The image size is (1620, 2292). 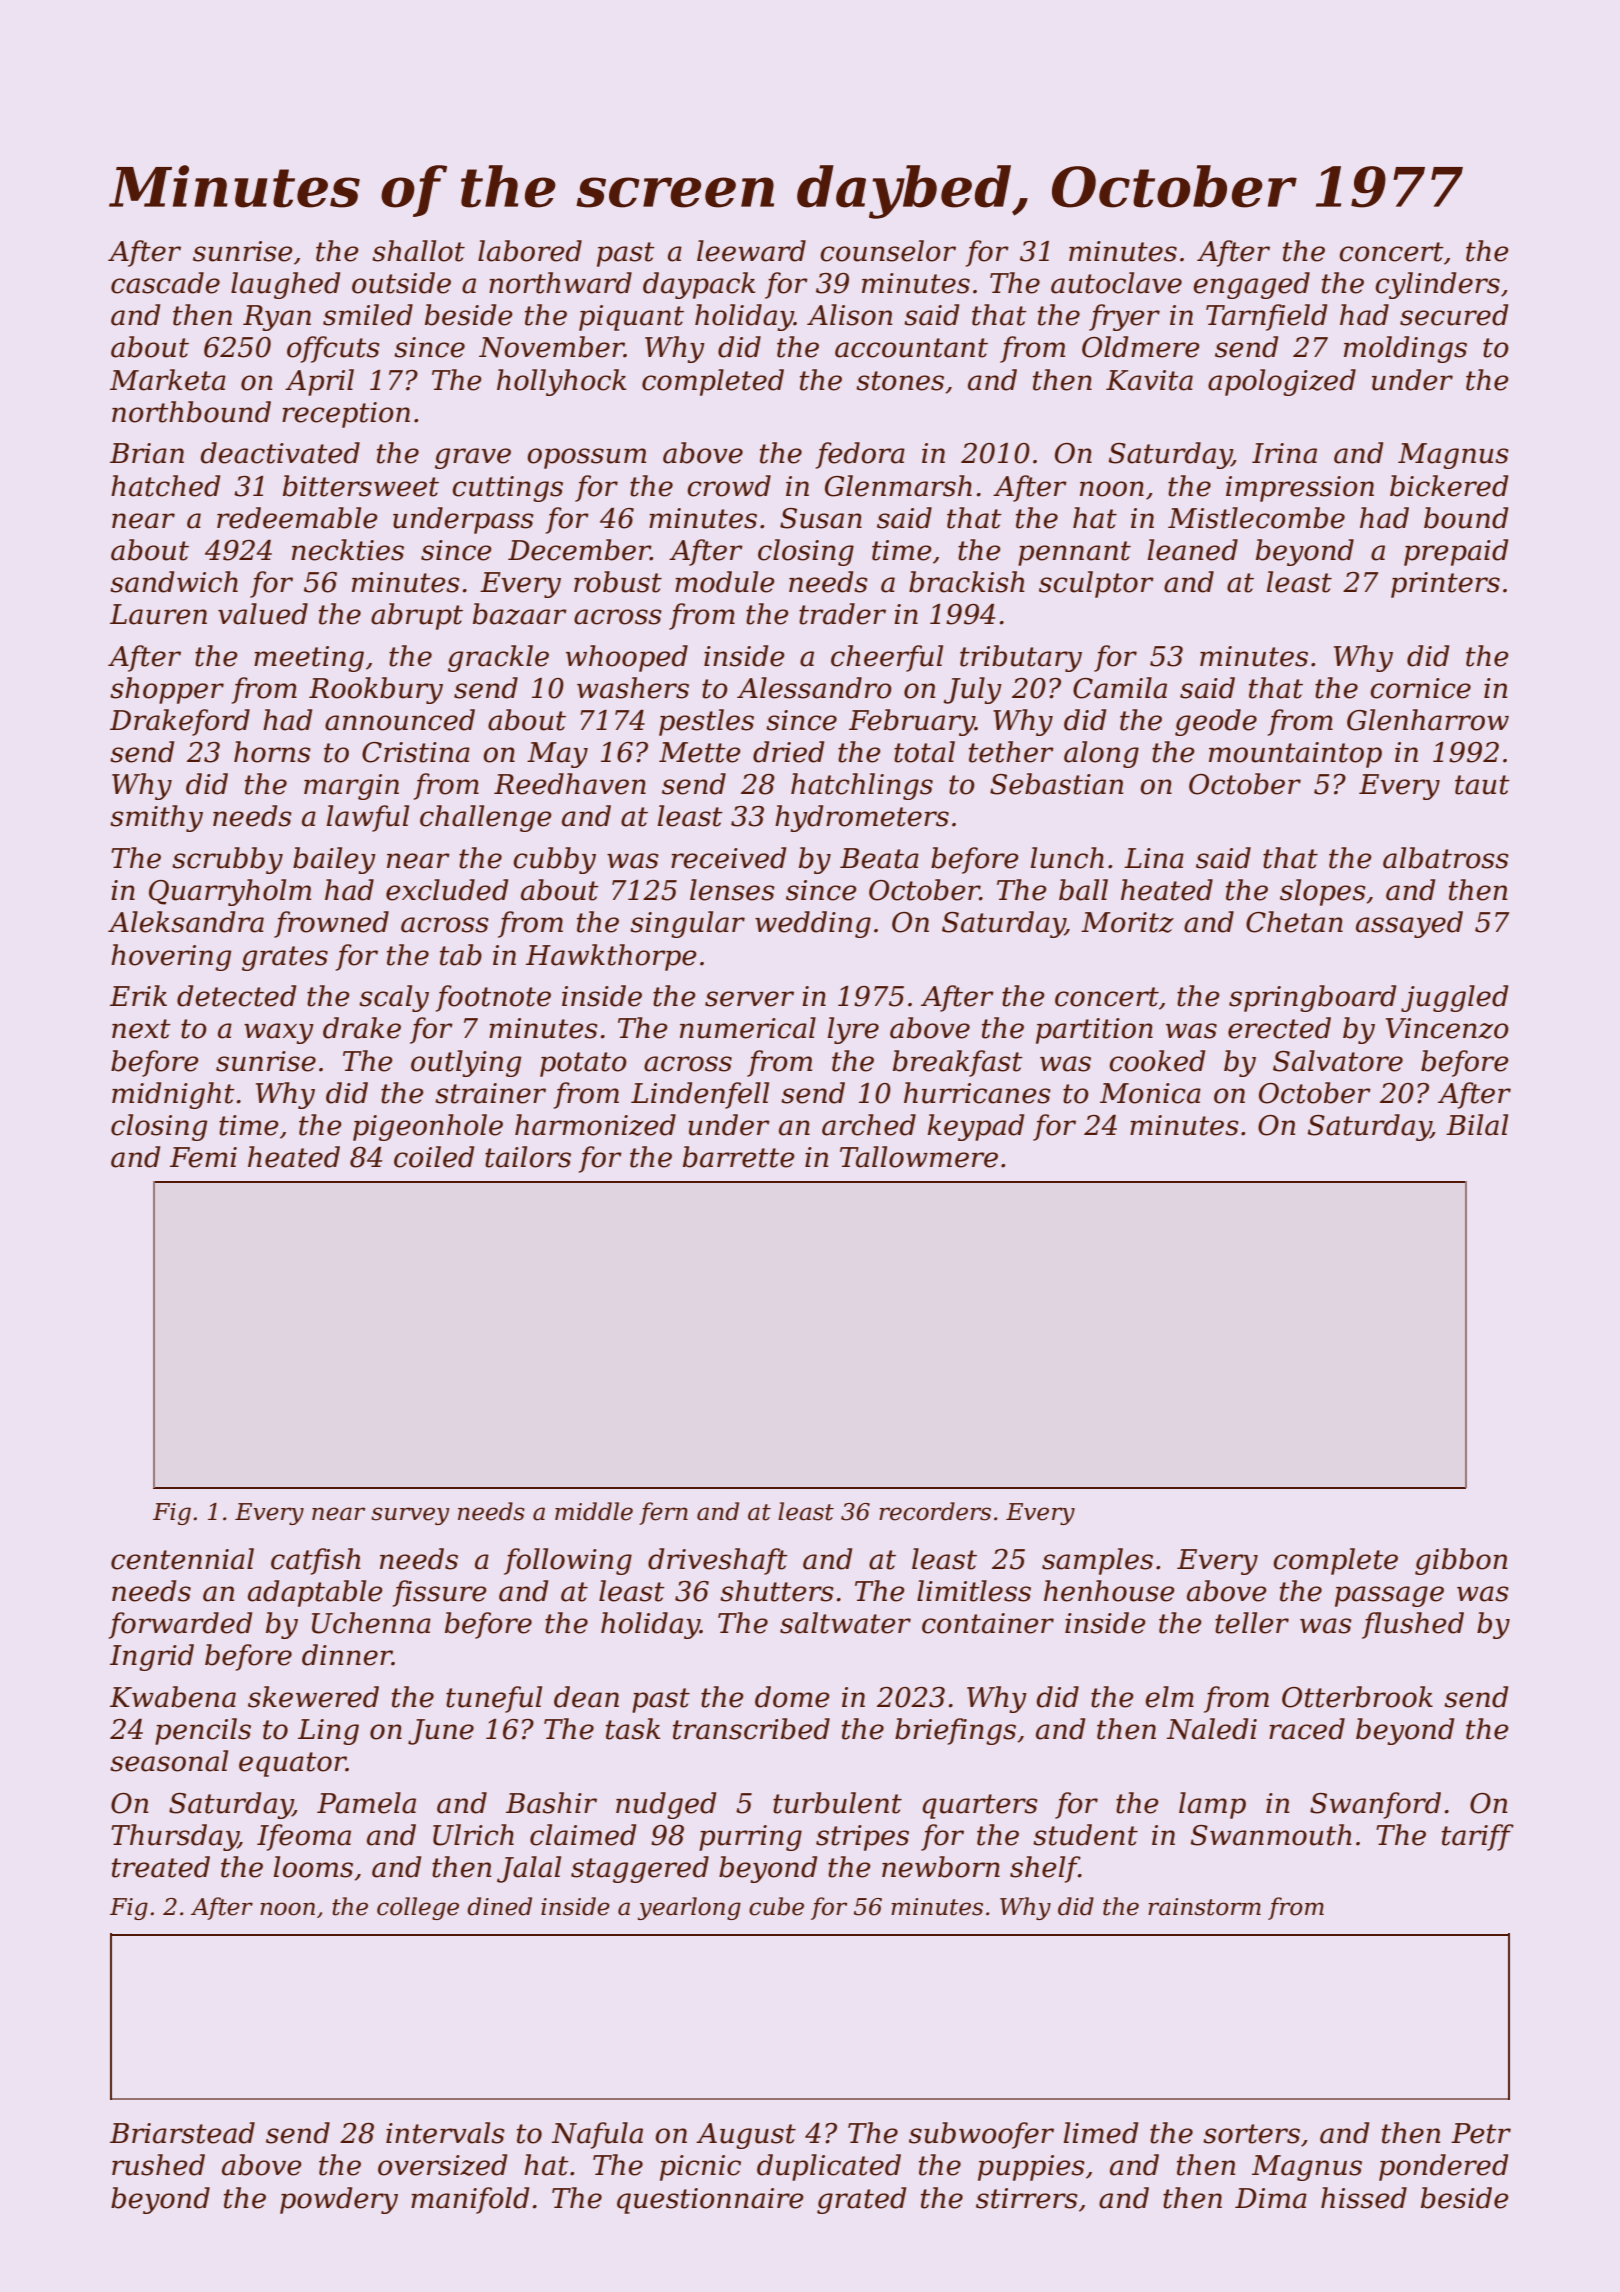 What do you see at coordinates (285, 958) in the page?
I see `grates` at bounding box center [285, 958].
